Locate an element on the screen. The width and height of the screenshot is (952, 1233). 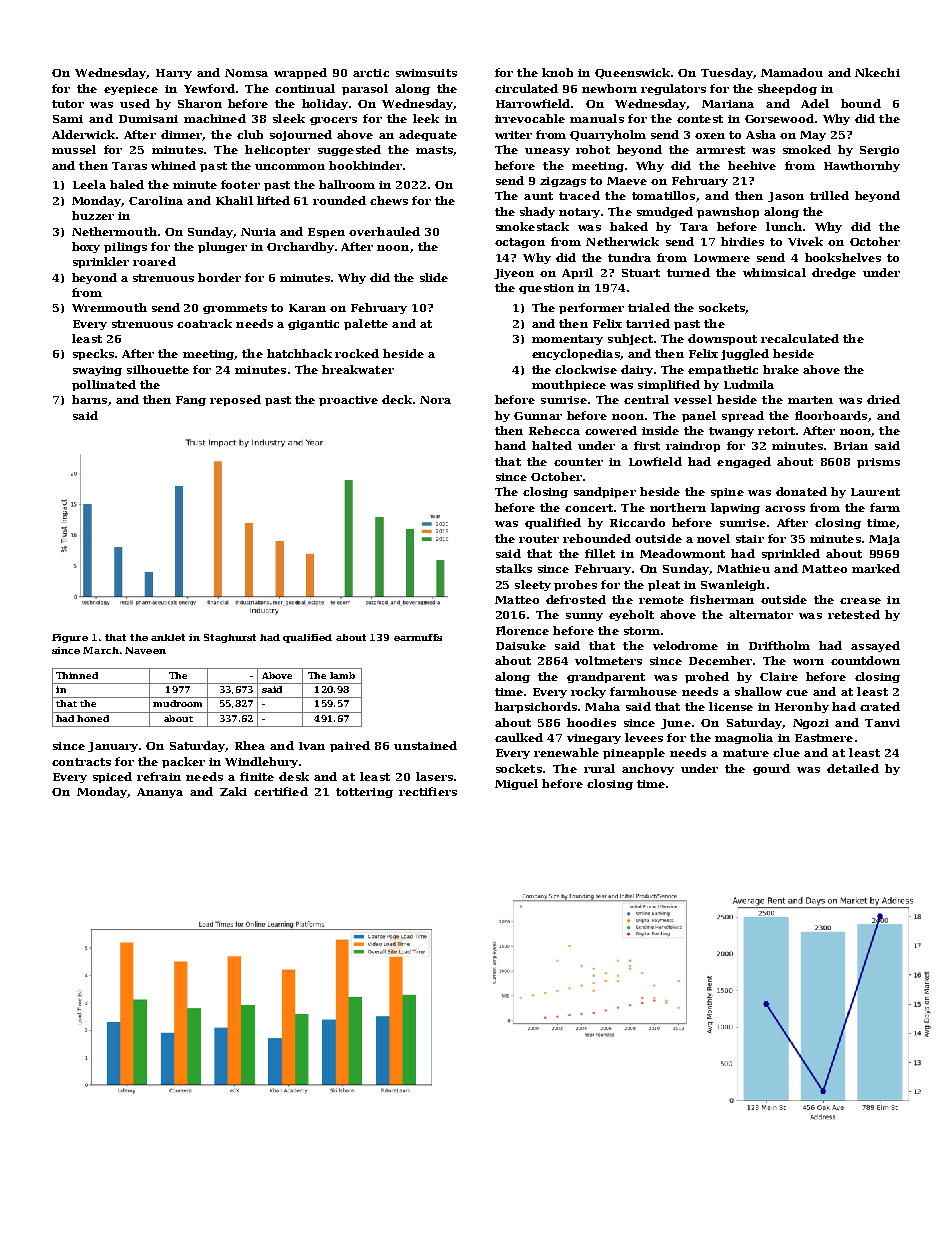
router is located at coordinates (539, 539).
